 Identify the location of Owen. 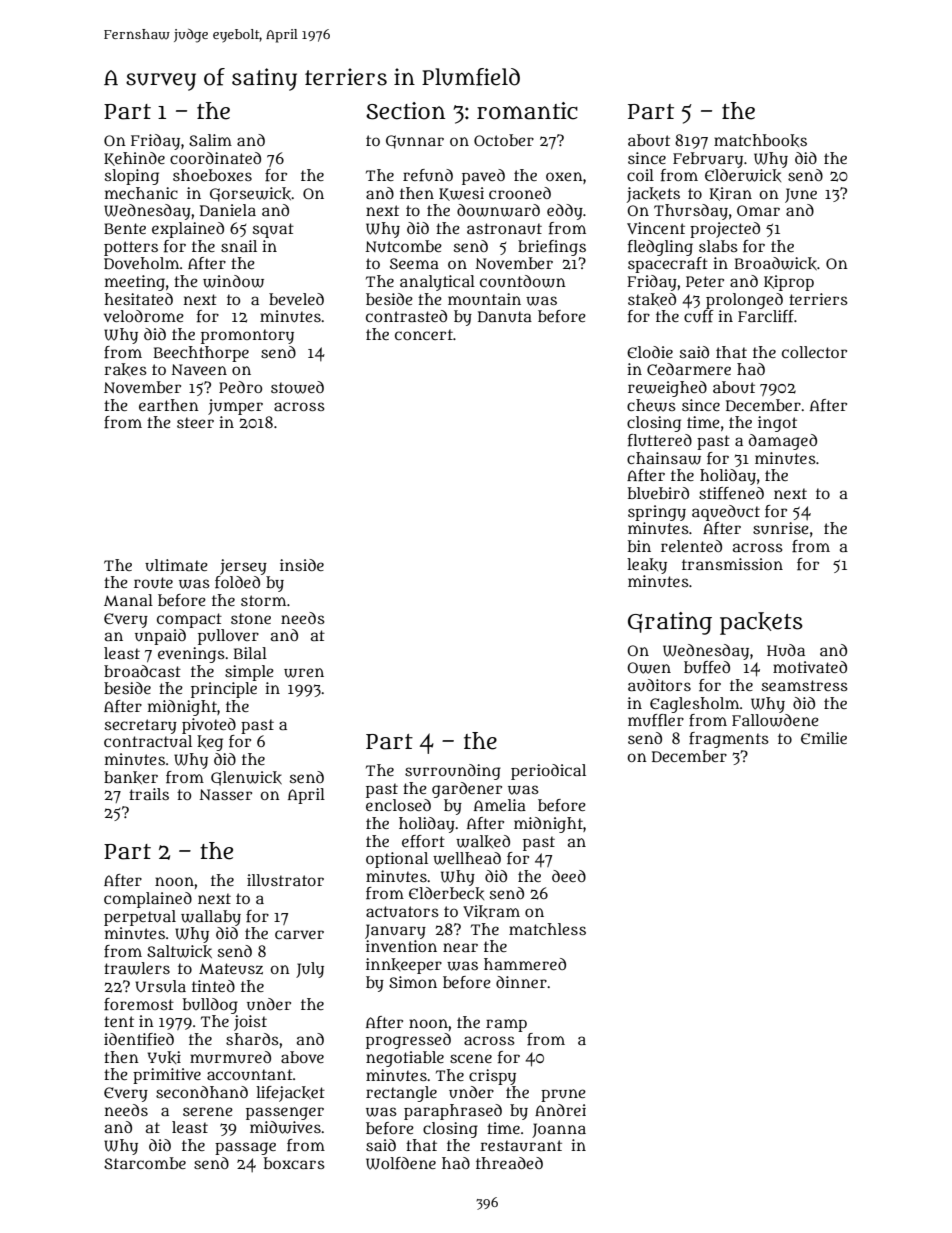
(649, 668).
